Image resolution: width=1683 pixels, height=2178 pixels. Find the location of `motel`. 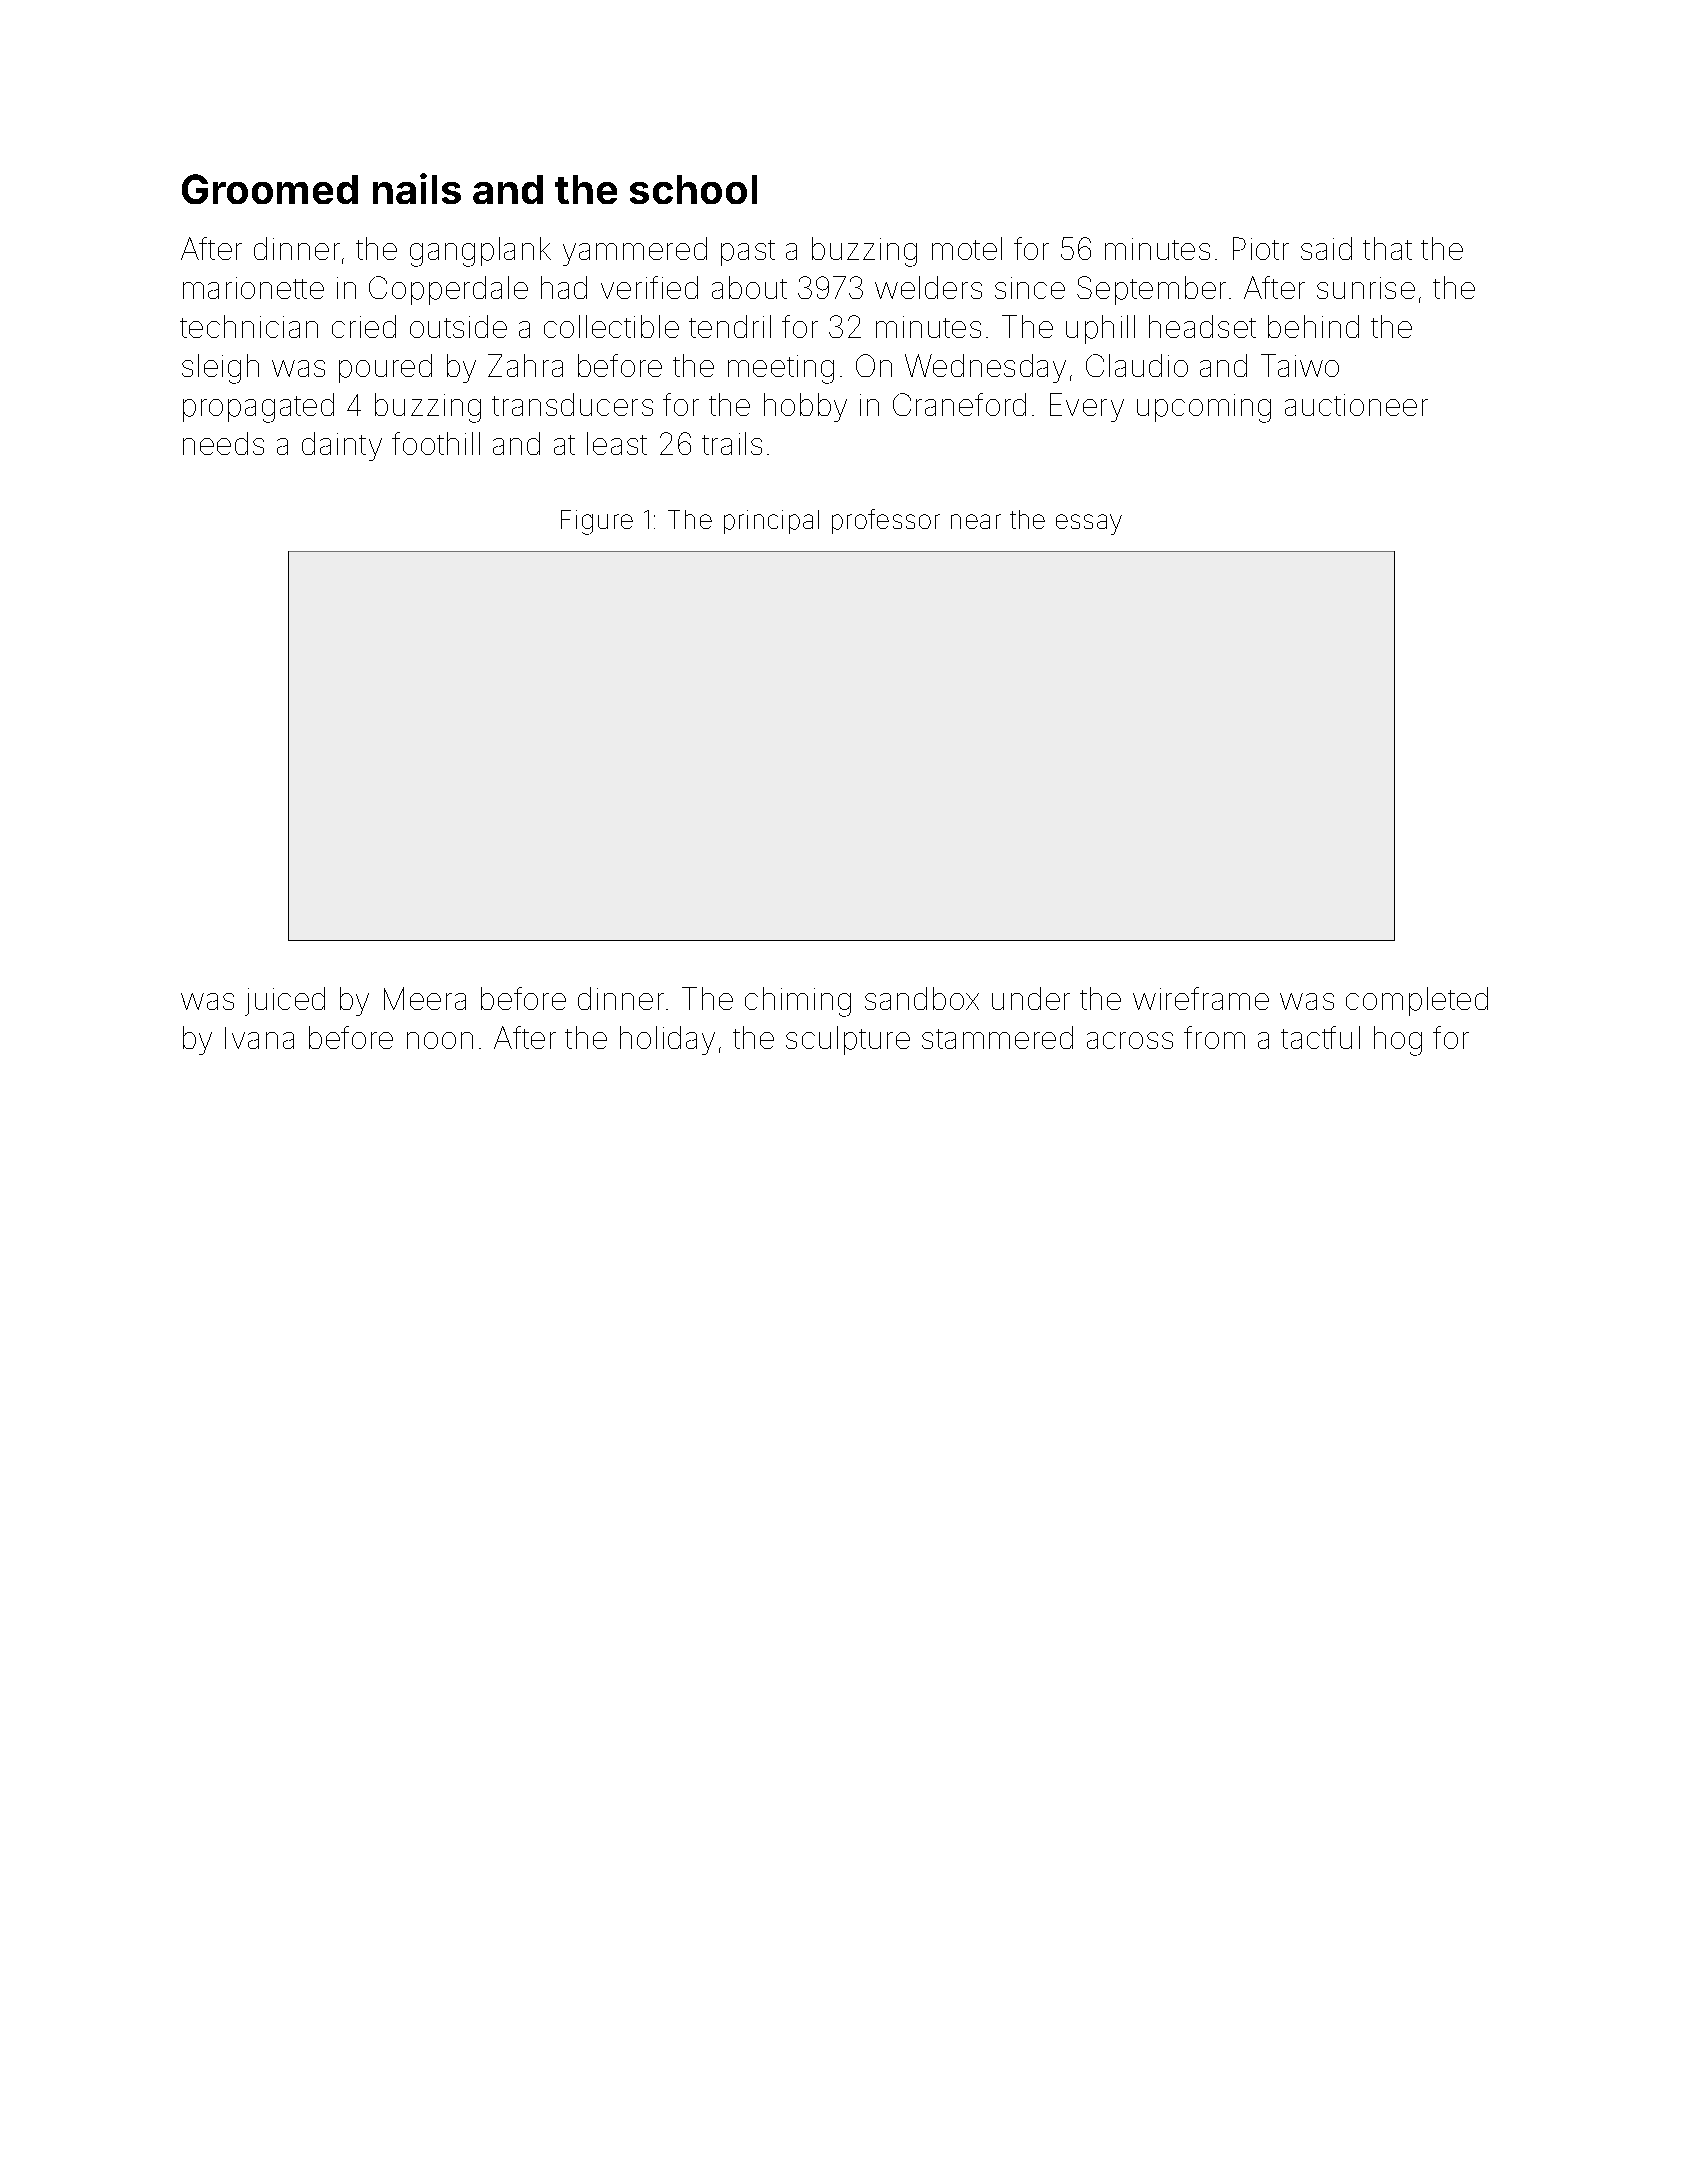

motel is located at coordinates (967, 248).
